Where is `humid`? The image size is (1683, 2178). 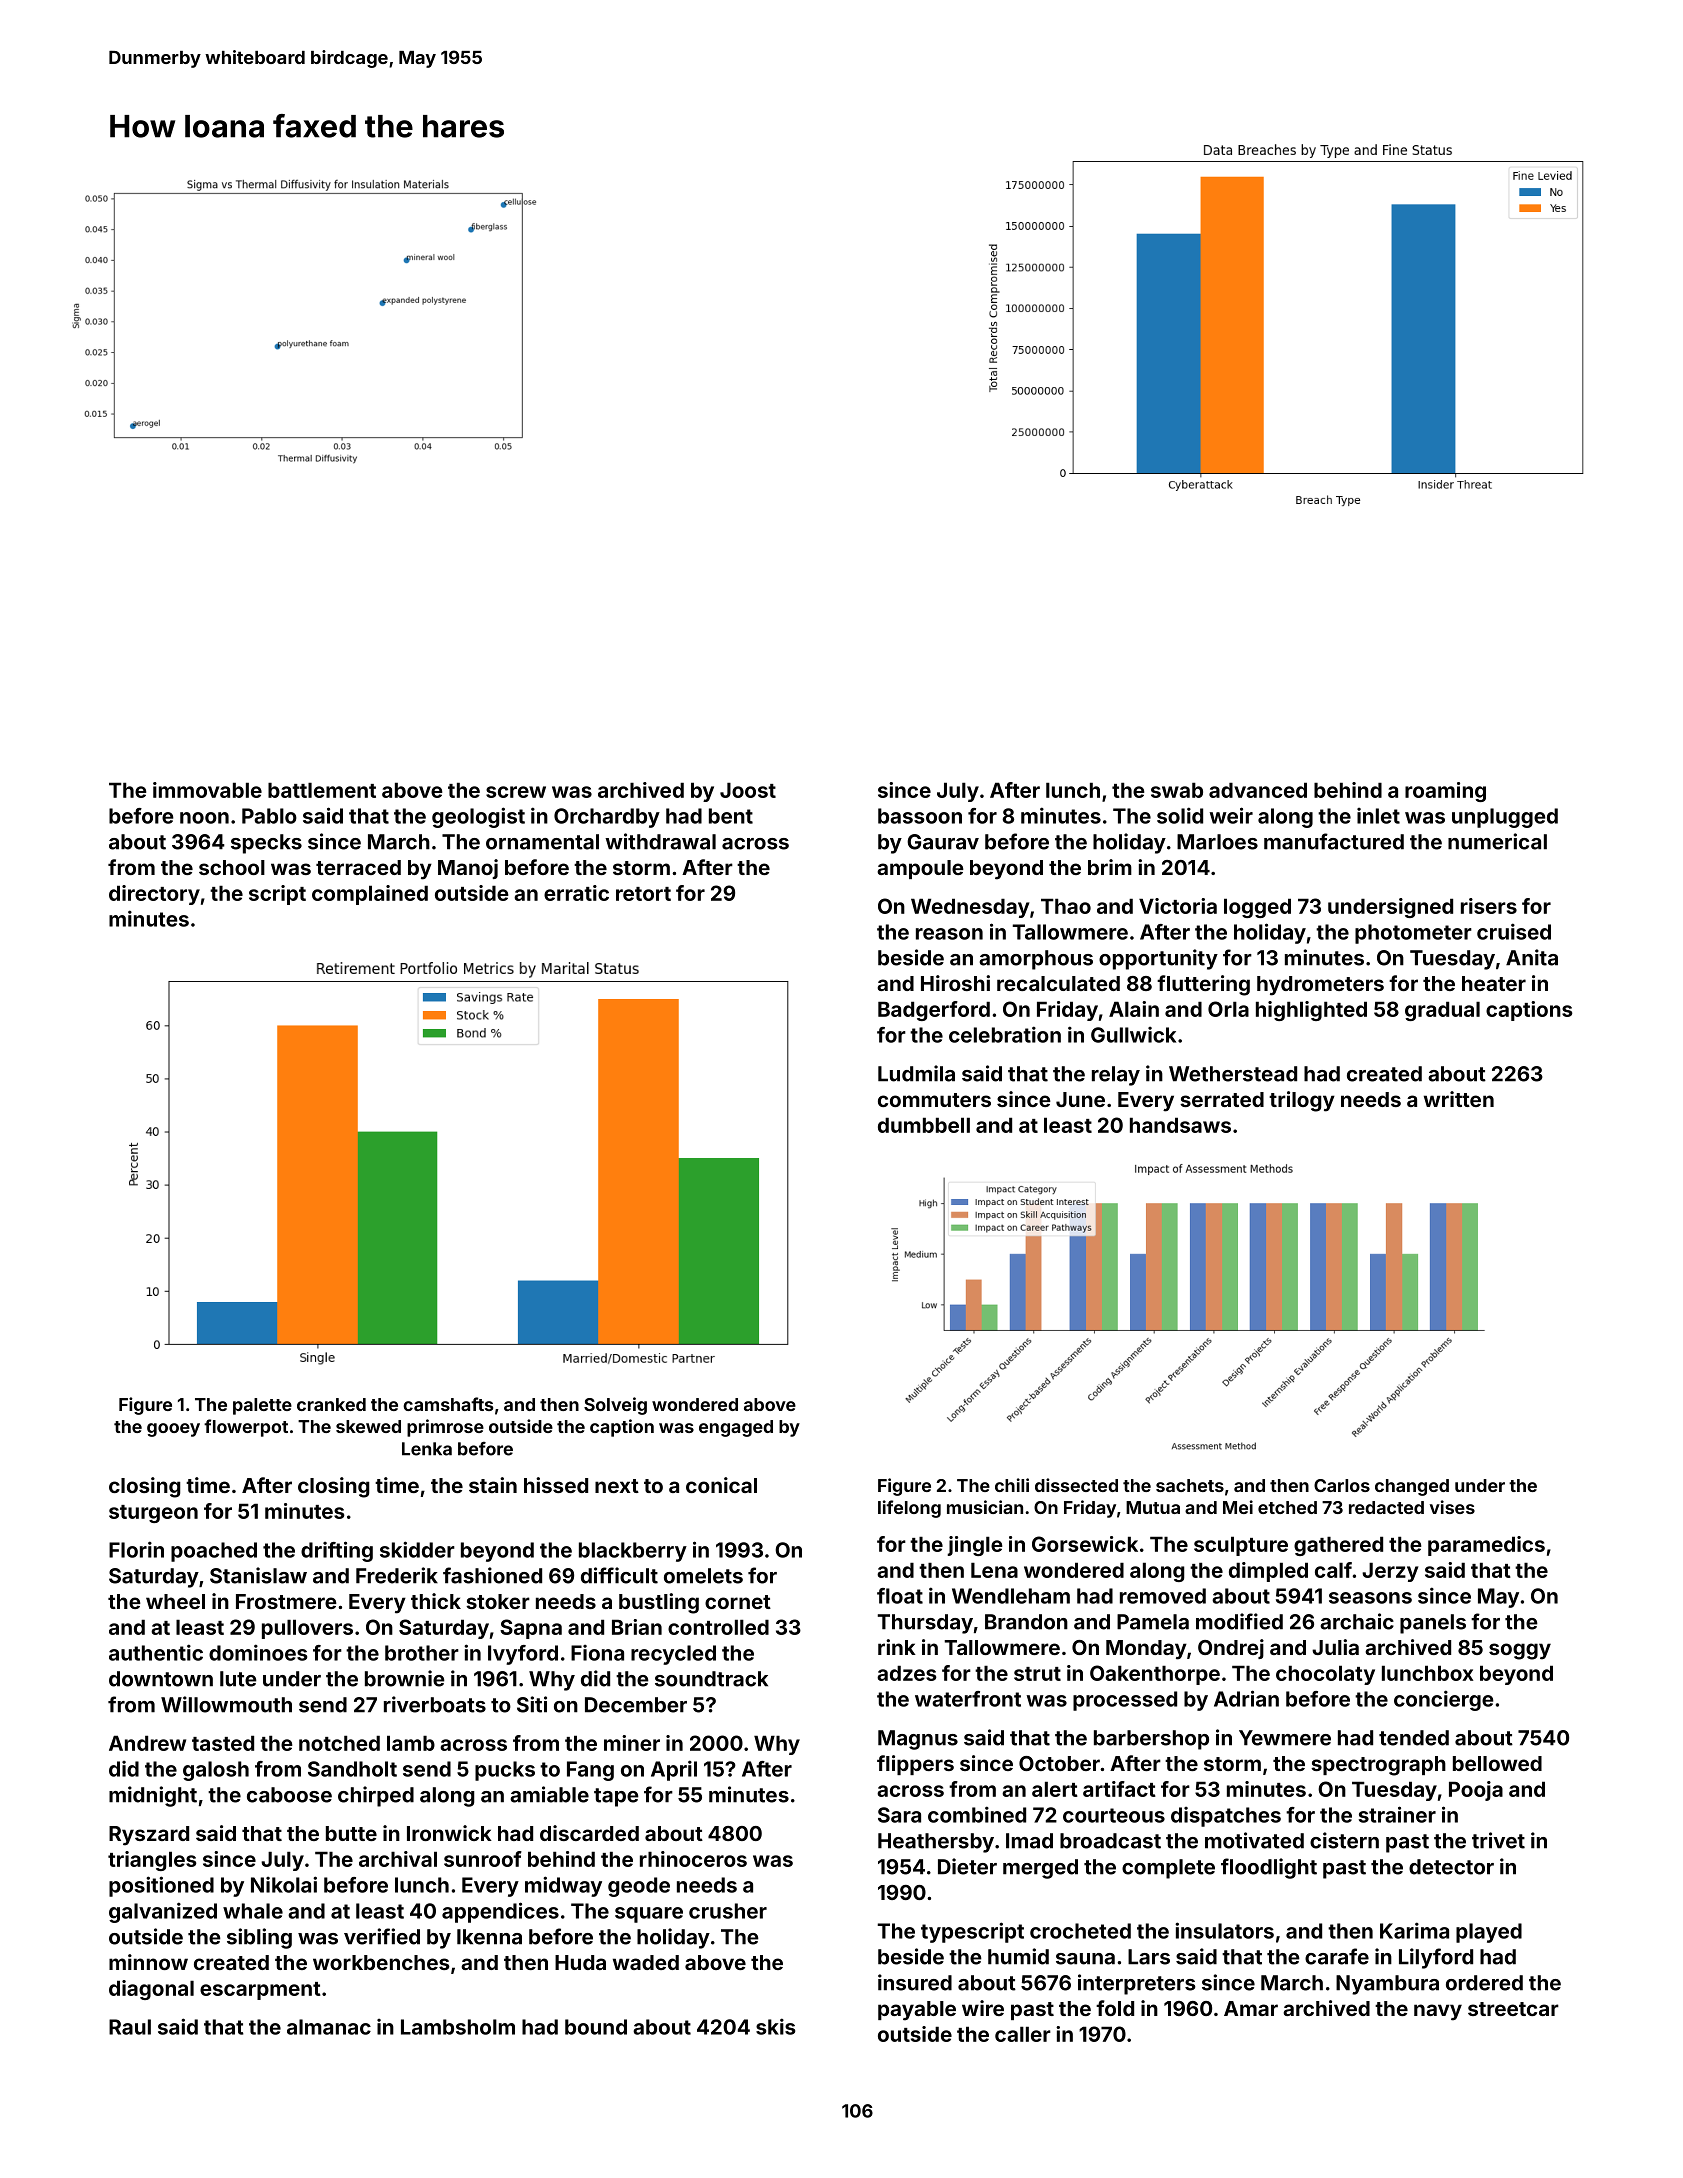 humid is located at coordinates (1018, 1956).
